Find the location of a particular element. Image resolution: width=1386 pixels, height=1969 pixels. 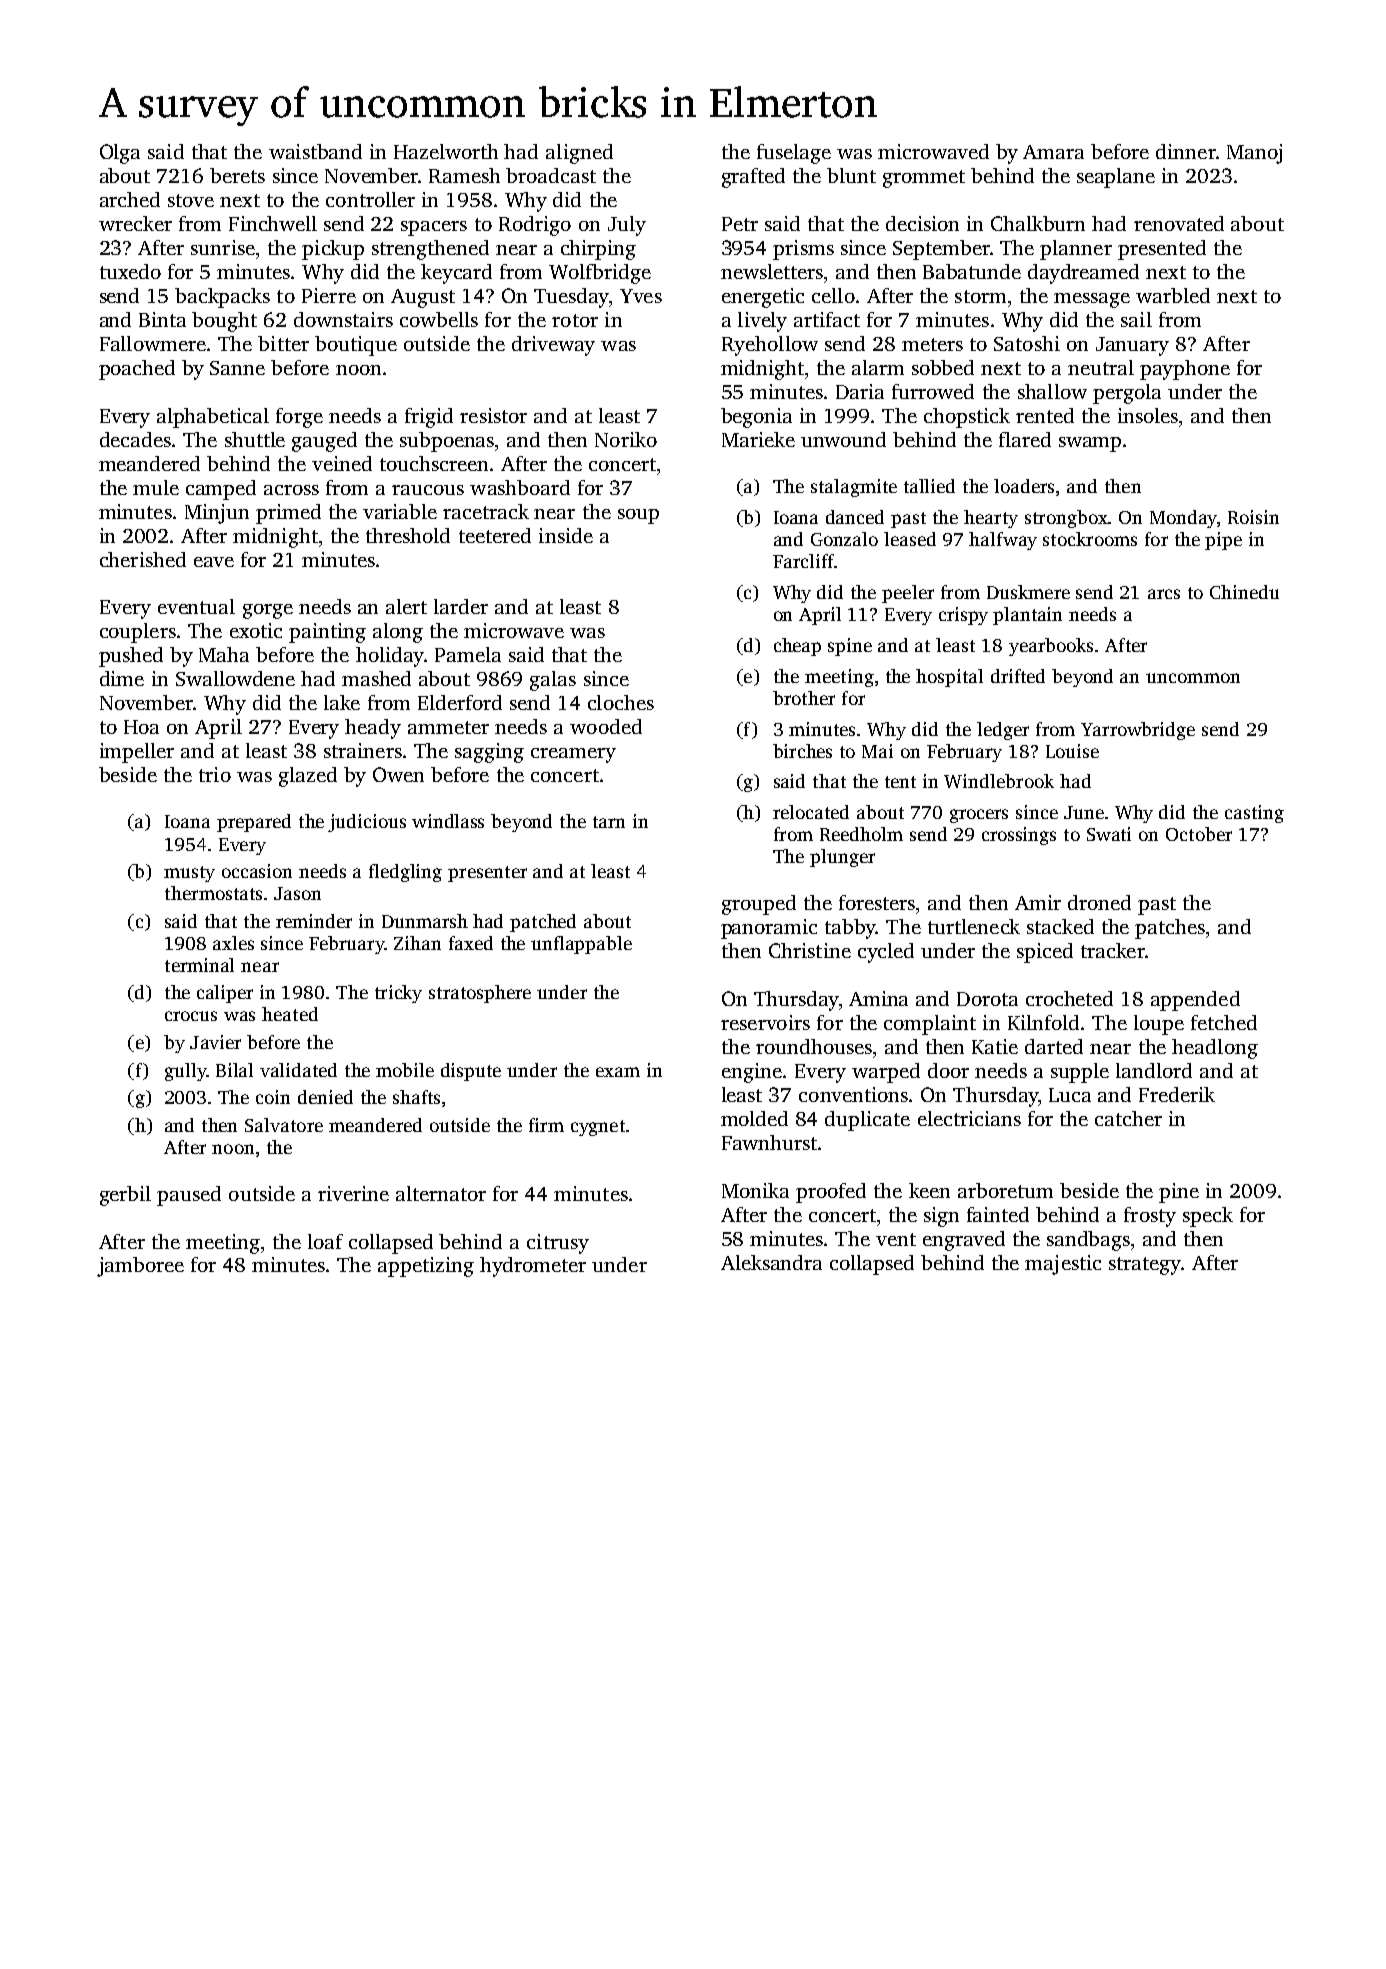

cheap is located at coordinates (797, 647).
